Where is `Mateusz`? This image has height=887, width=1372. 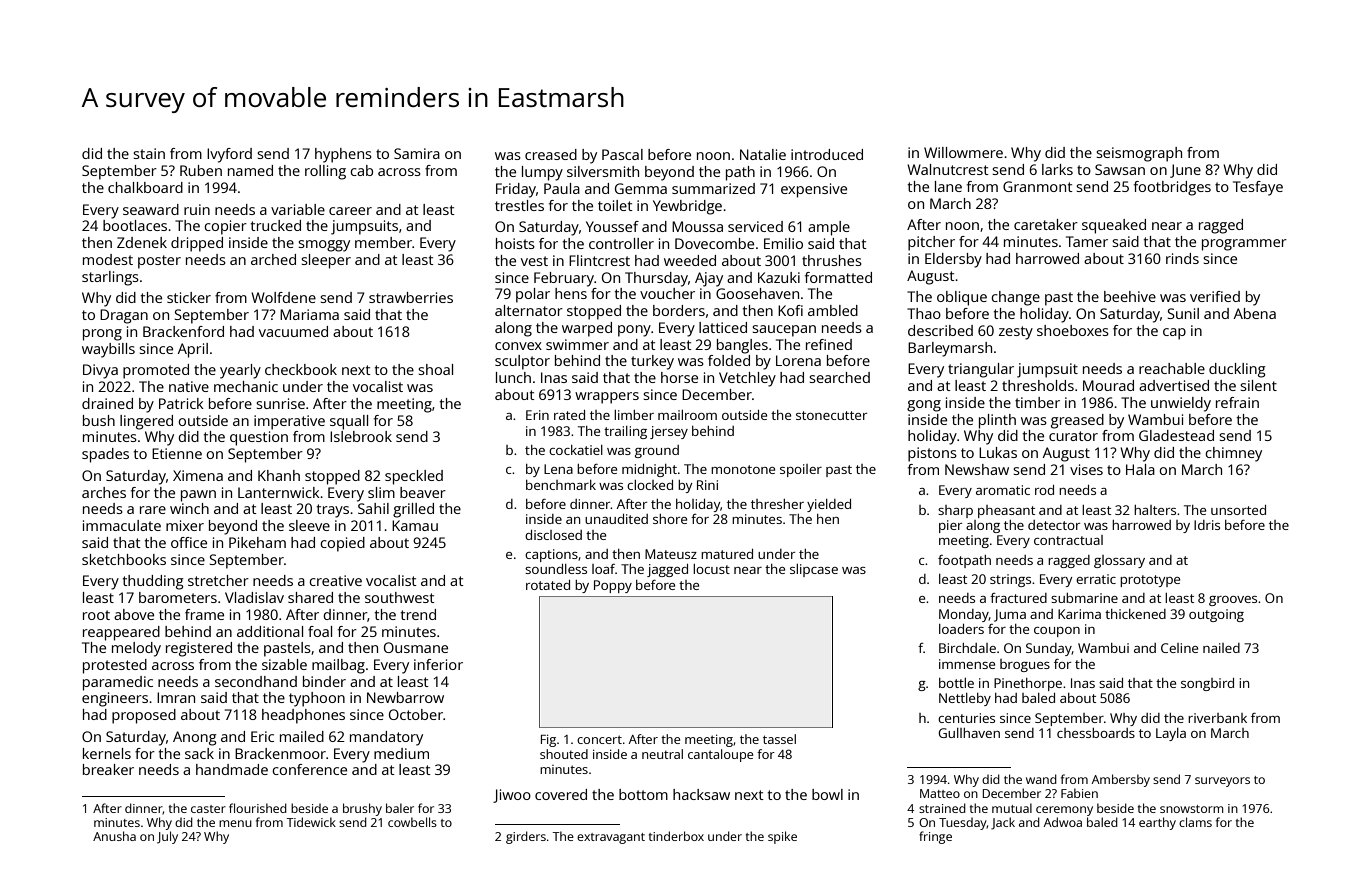
Mateusz is located at coordinates (671, 554).
